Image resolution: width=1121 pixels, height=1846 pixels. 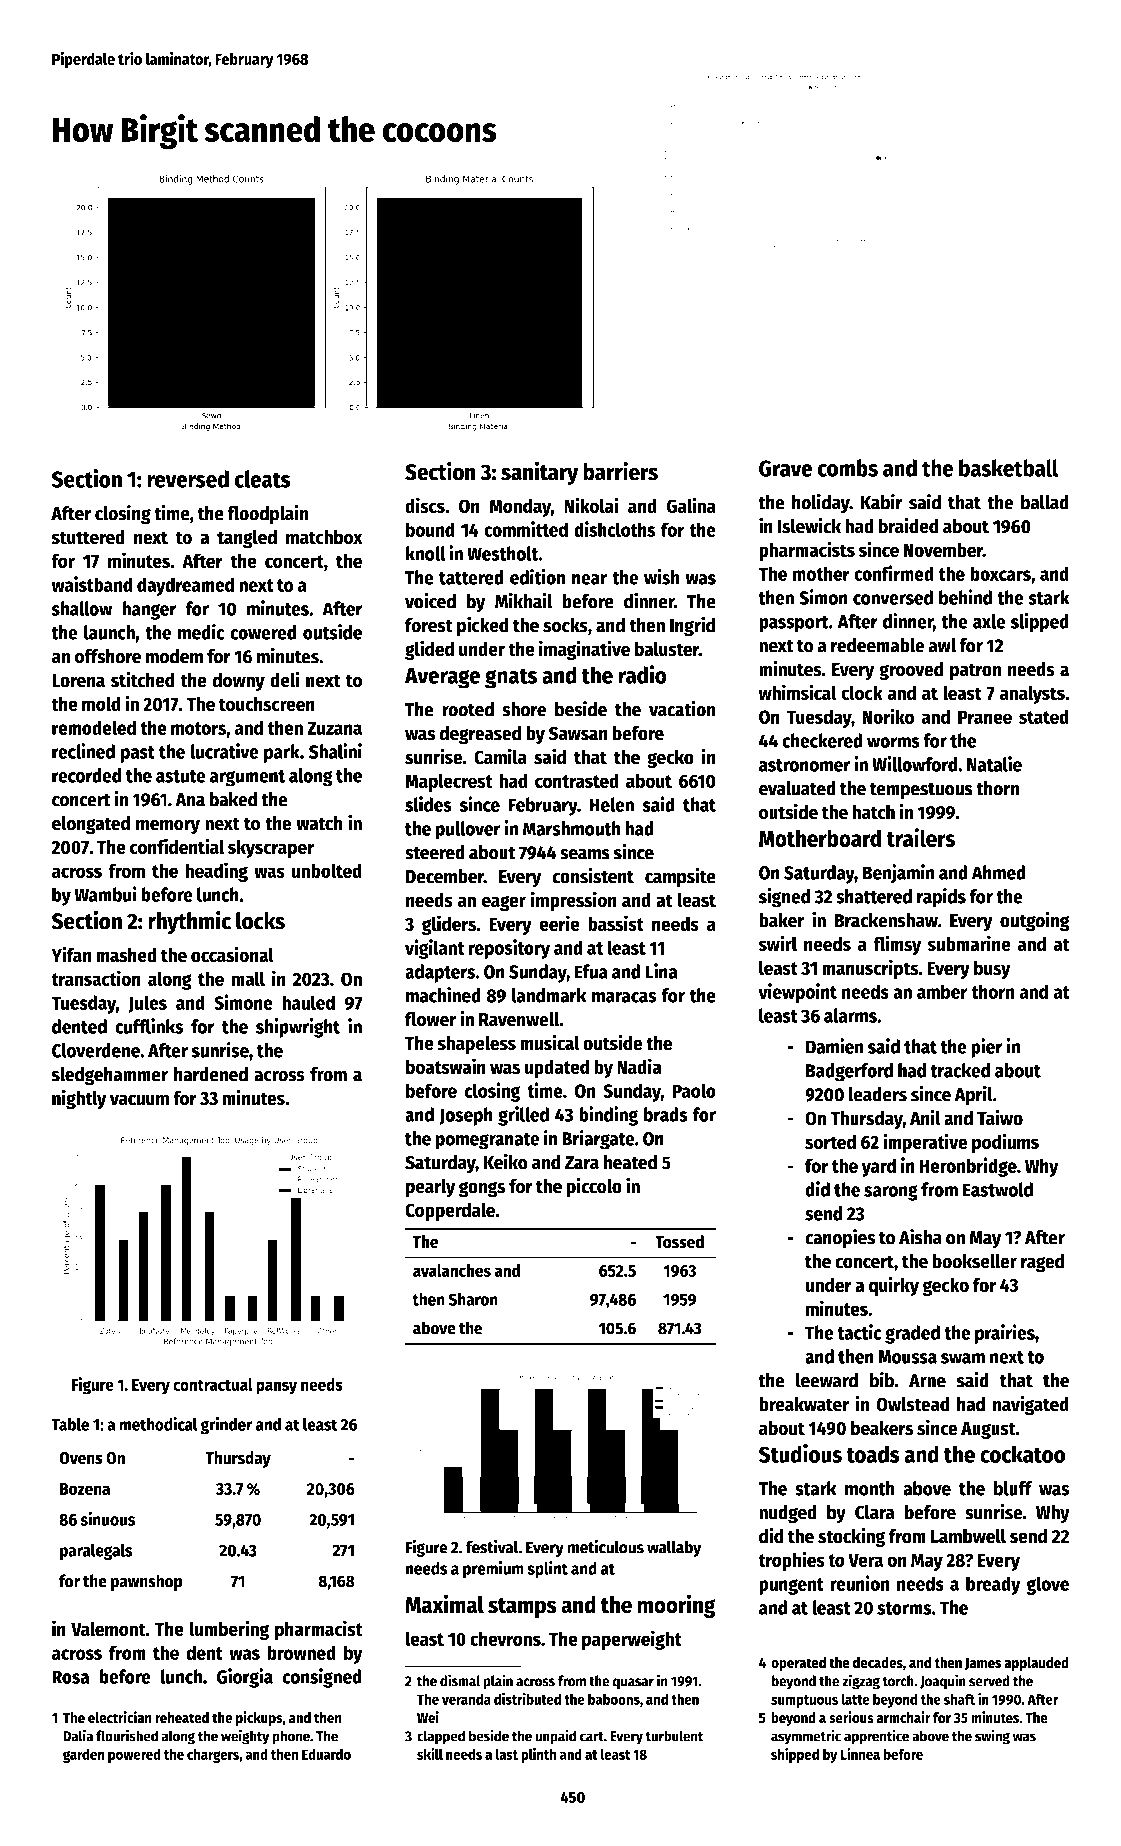 What do you see at coordinates (797, 692) in the image?
I see `whimsical` at bounding box center [797, 692].
